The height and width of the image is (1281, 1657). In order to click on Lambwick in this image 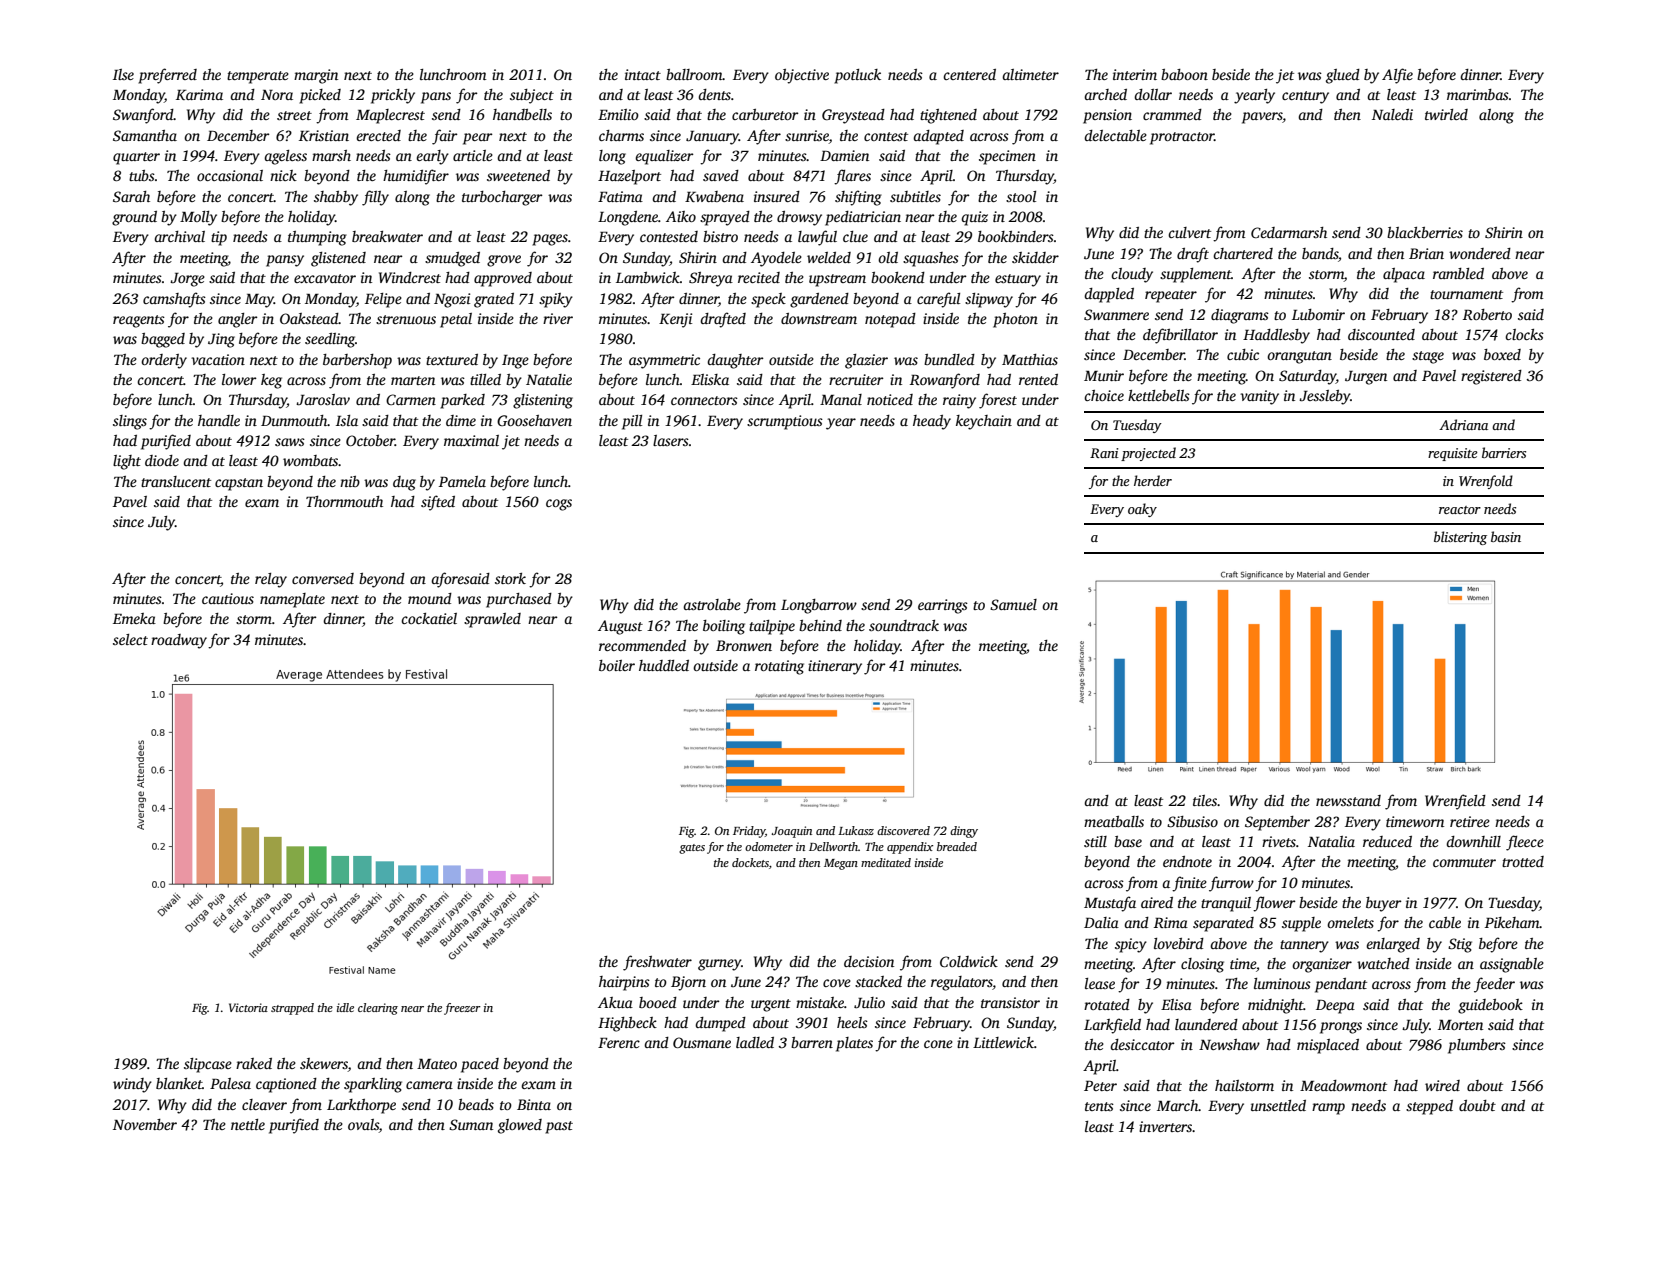, I will do `click(648, 277)`.
